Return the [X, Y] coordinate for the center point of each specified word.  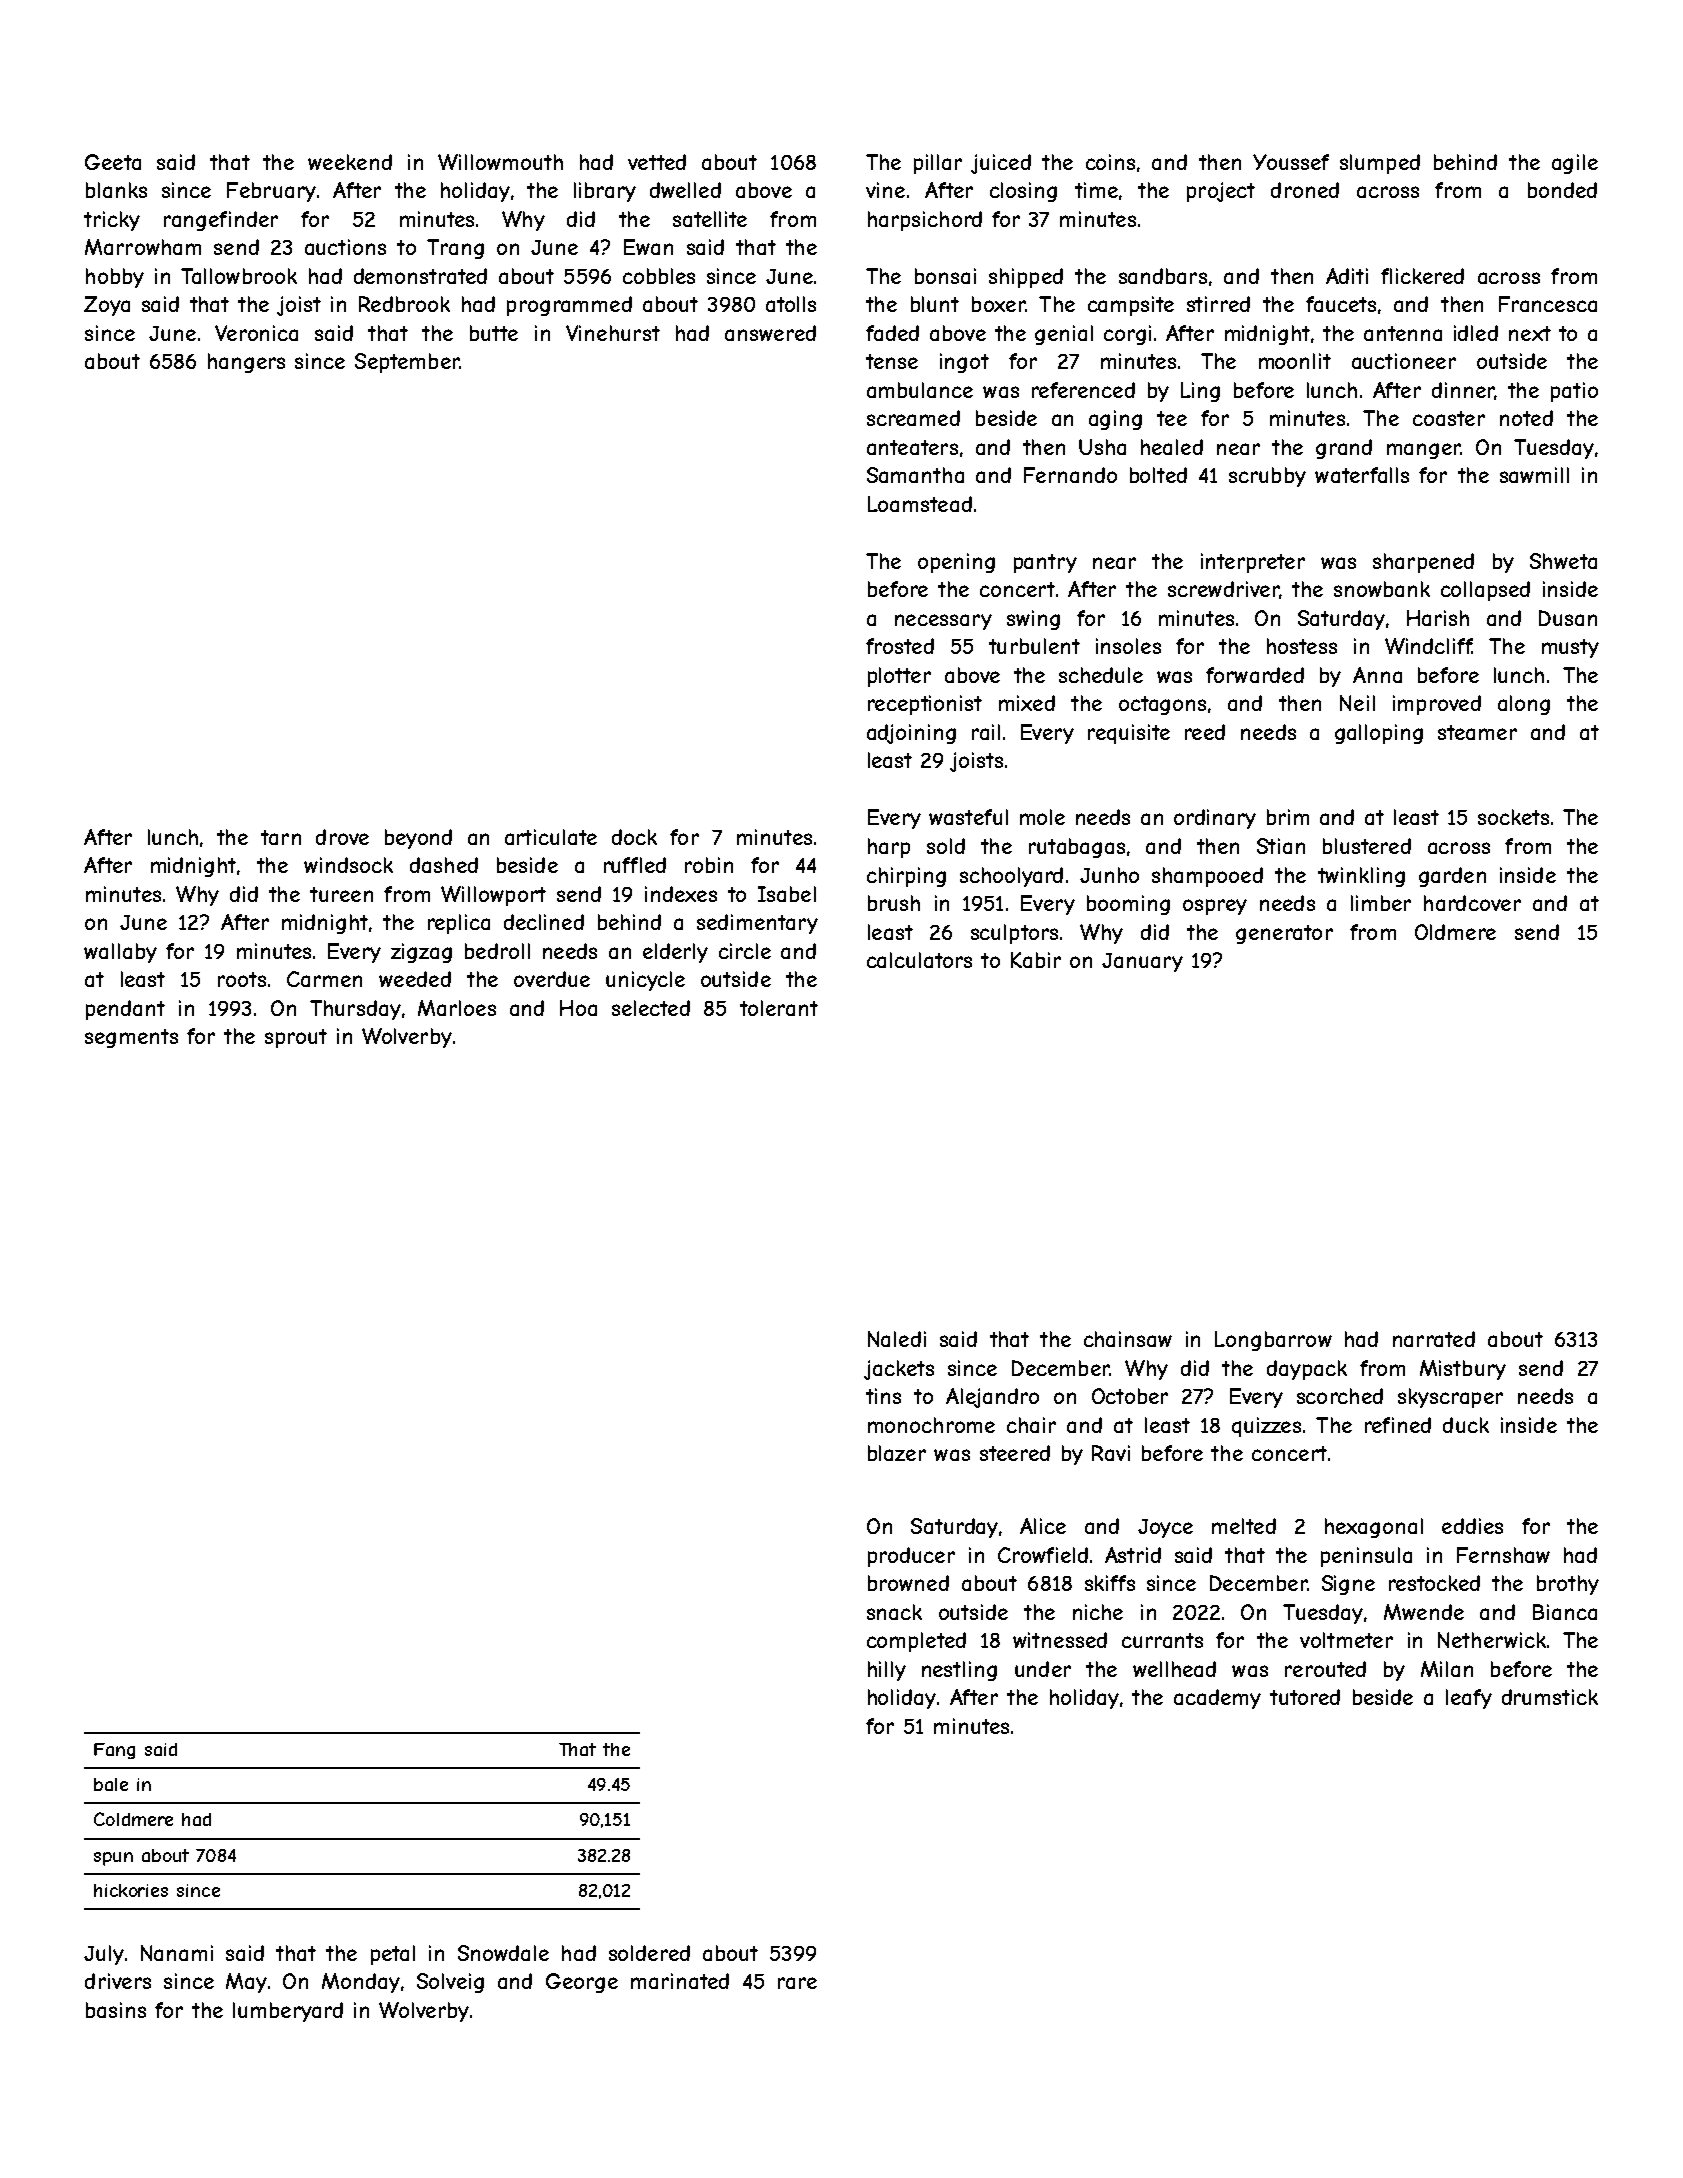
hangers [246, 363]
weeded [415, 979]
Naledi [897, 1339]
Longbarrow [1273, 1341]
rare [797, 1983]
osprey [1215, 907]
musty [1570, 648]
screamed [913, 418]
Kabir [1036, 960]
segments [131, 1038]
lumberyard [288, 2012]
